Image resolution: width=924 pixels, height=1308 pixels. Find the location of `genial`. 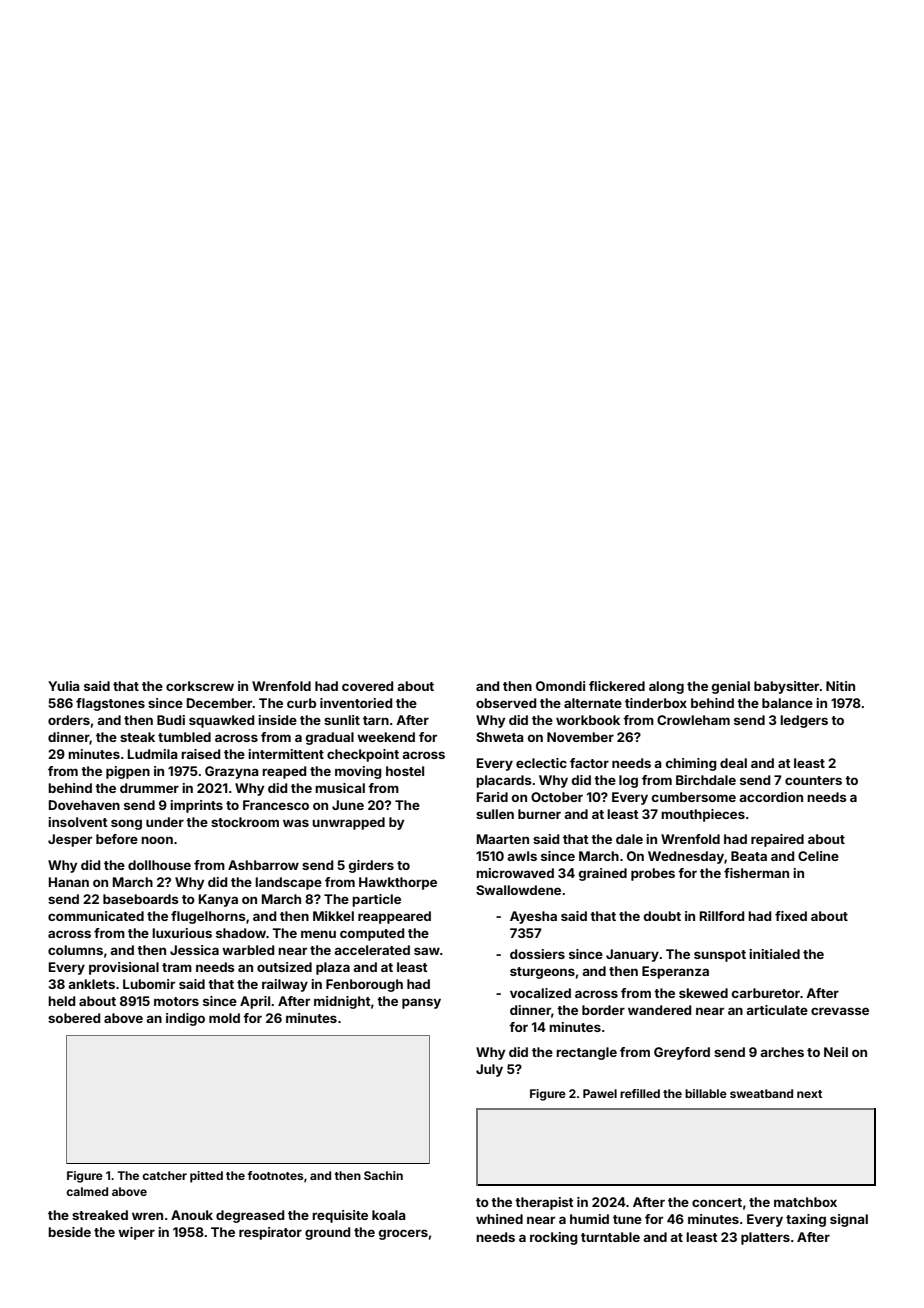

genial is located at coordinates (731, 687).
